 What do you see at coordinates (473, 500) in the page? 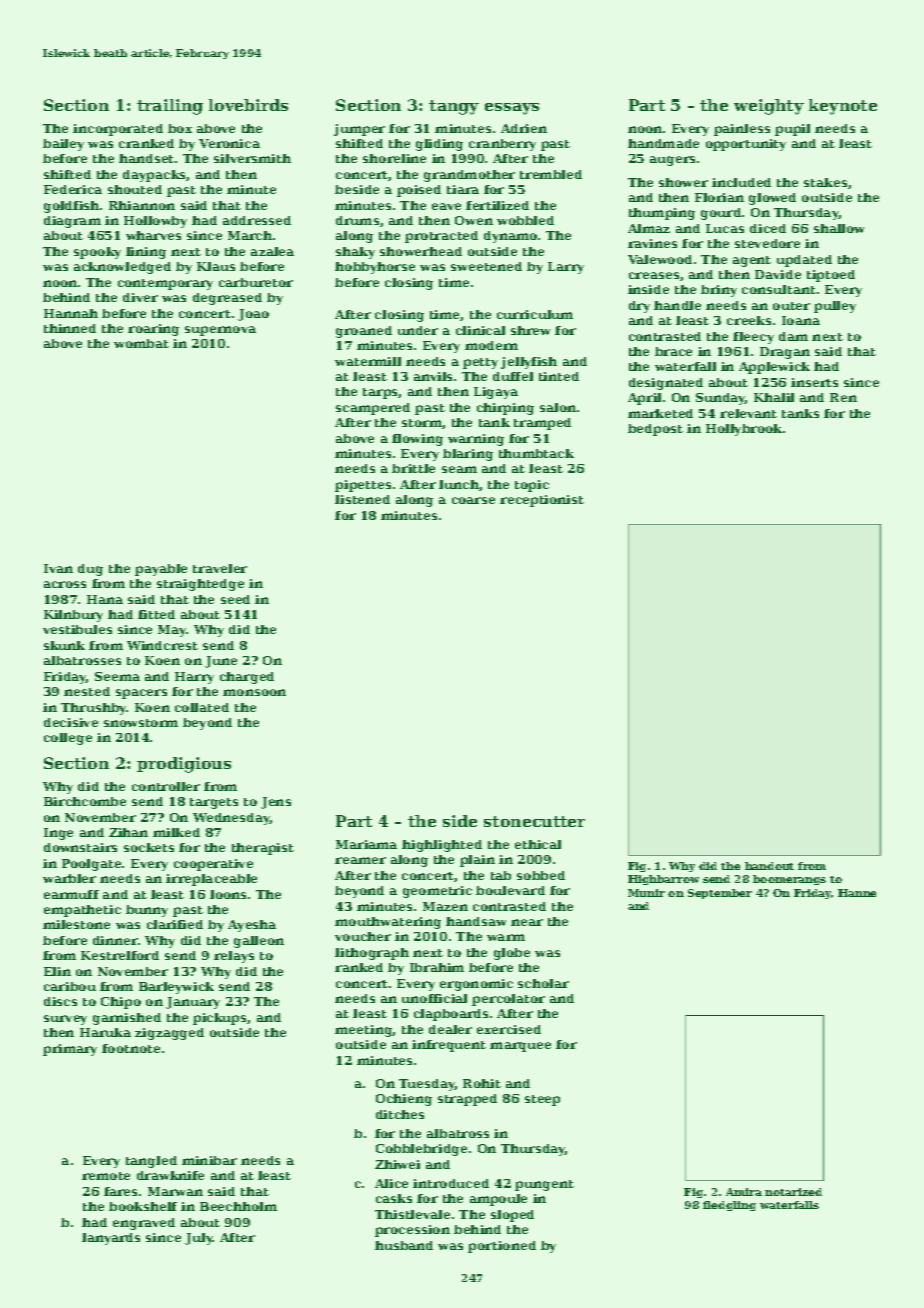
I see `coarse` at bounding box center [473, 500].
